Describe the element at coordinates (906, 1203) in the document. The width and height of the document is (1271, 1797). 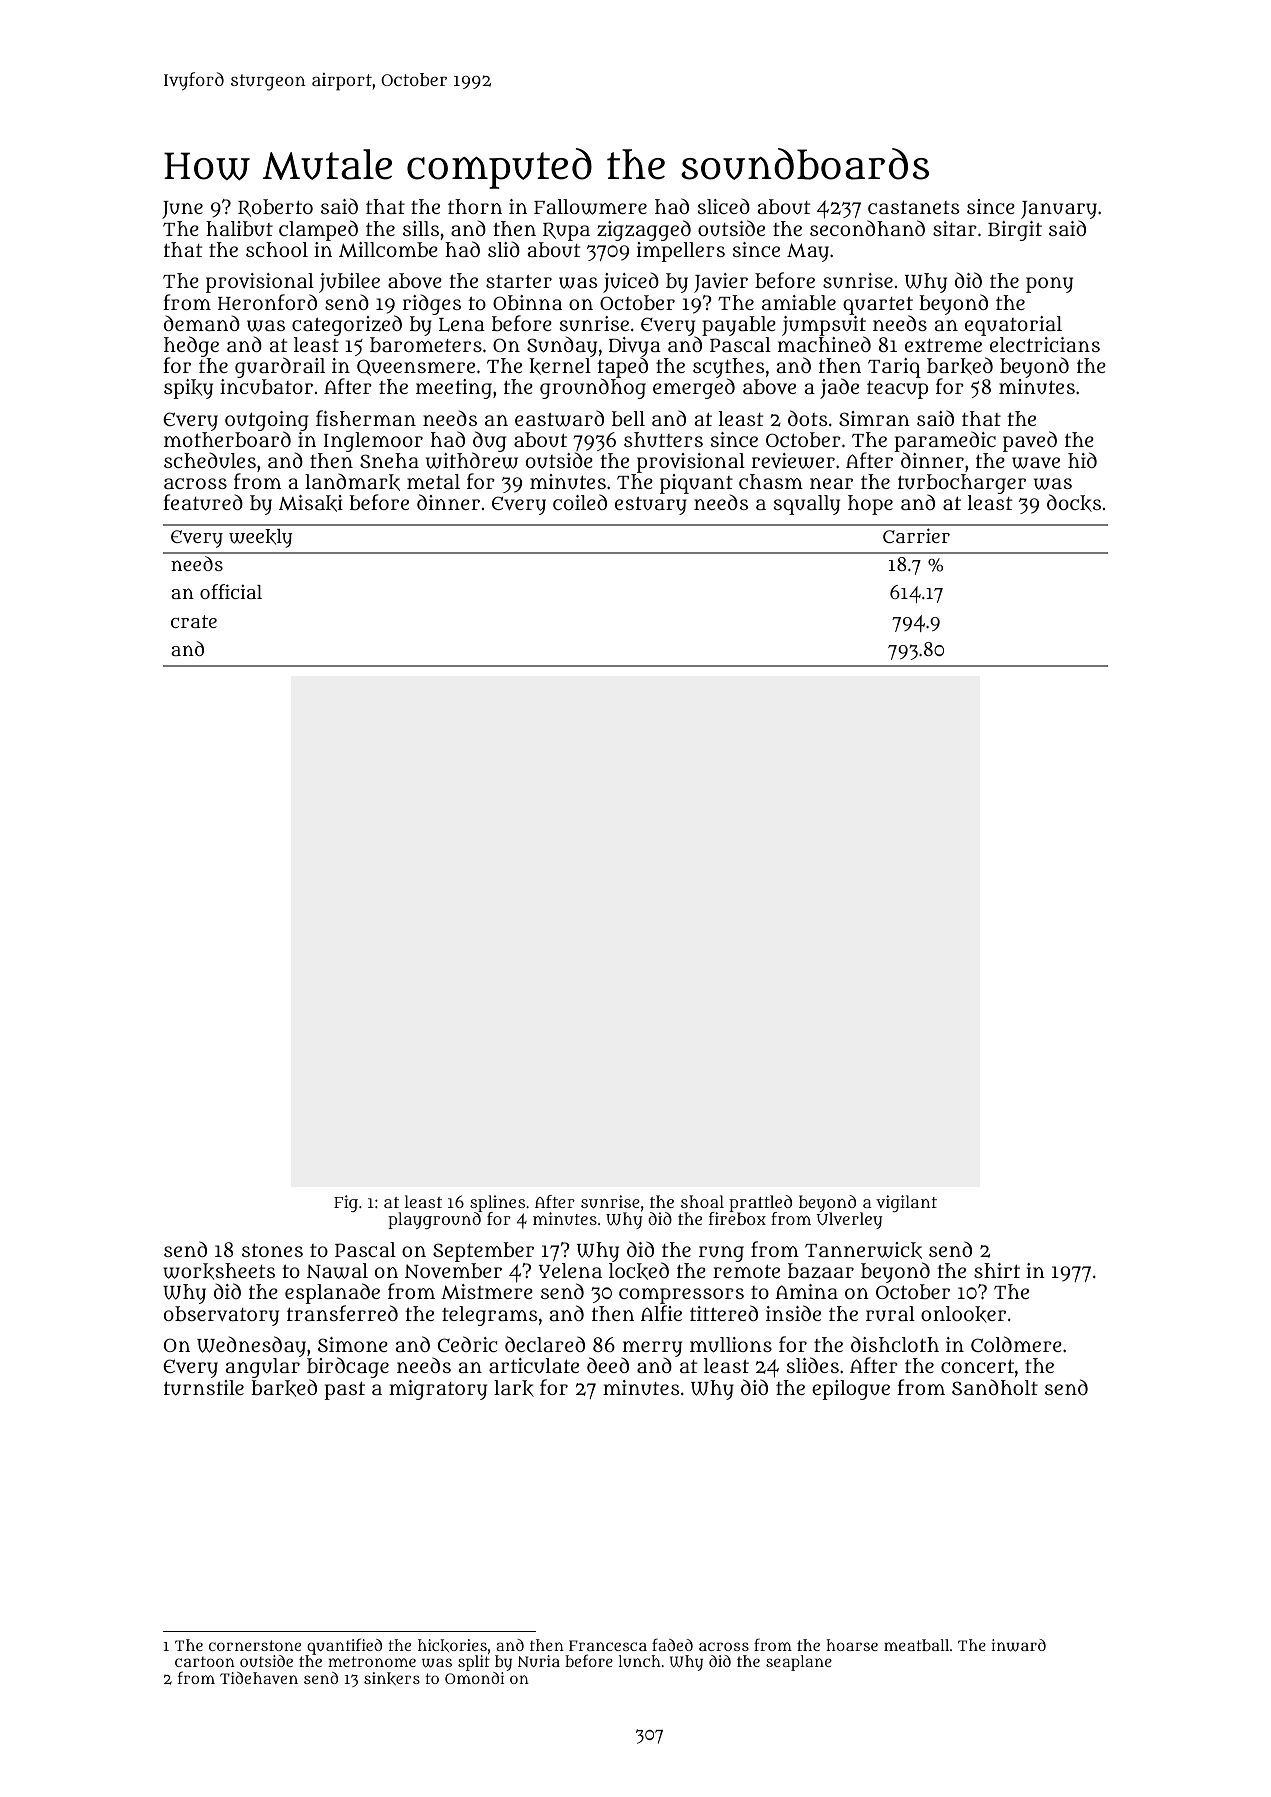
I see `vigilant` at that location.
